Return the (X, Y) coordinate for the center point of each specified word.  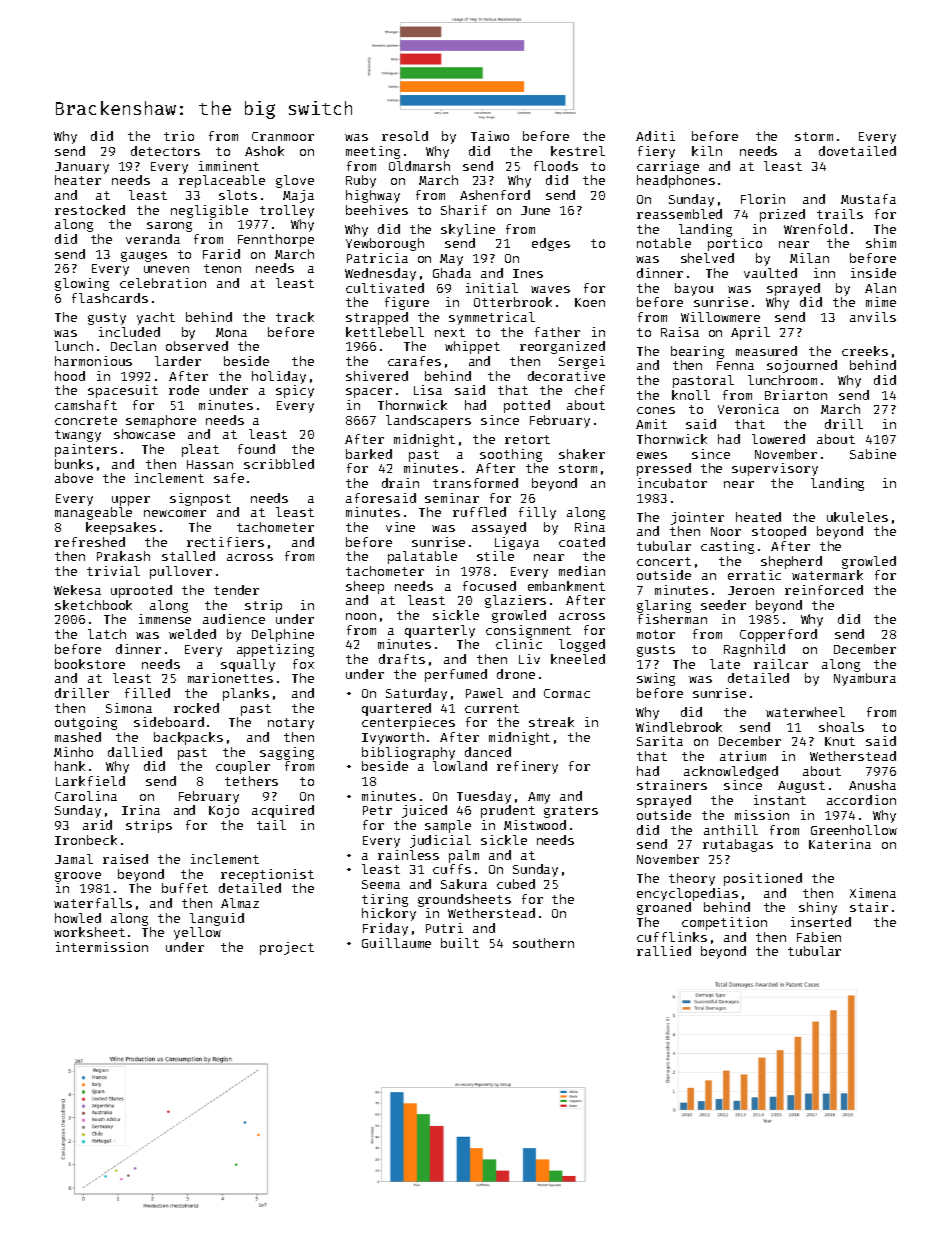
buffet (185, 888)
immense (165, 619)
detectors (165, 151)
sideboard (169, 722)
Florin (763, 199)
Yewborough (385, 244)
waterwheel (805, 712)
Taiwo (490, 136)
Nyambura (865, 679)
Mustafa (868, 199)
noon (361, 616)
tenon (222, 268)
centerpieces (408, 723)
